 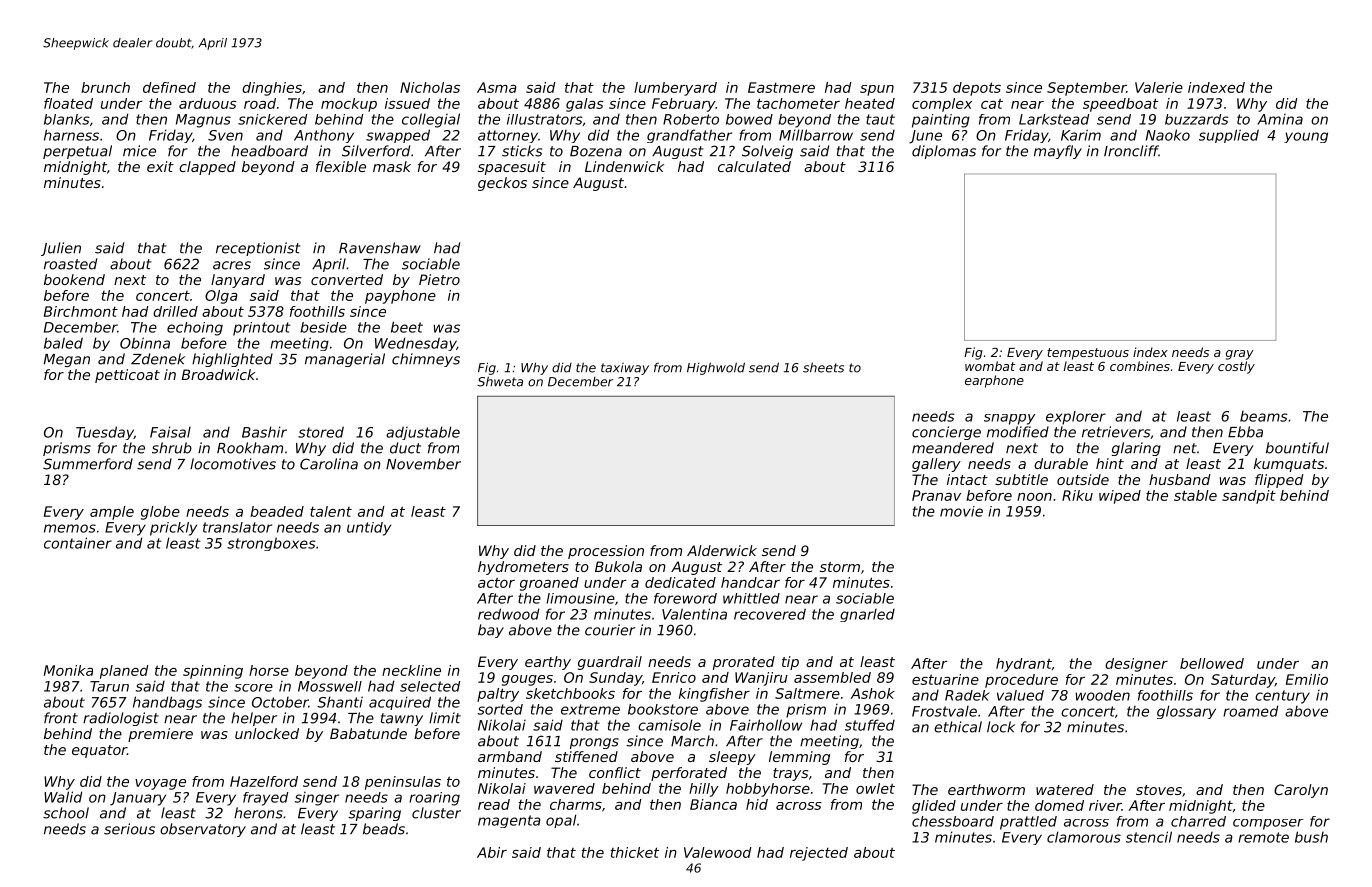 What do you see at coordinates (321, 432) in the document?
I see `stored` at bounding box center [321, 432].
